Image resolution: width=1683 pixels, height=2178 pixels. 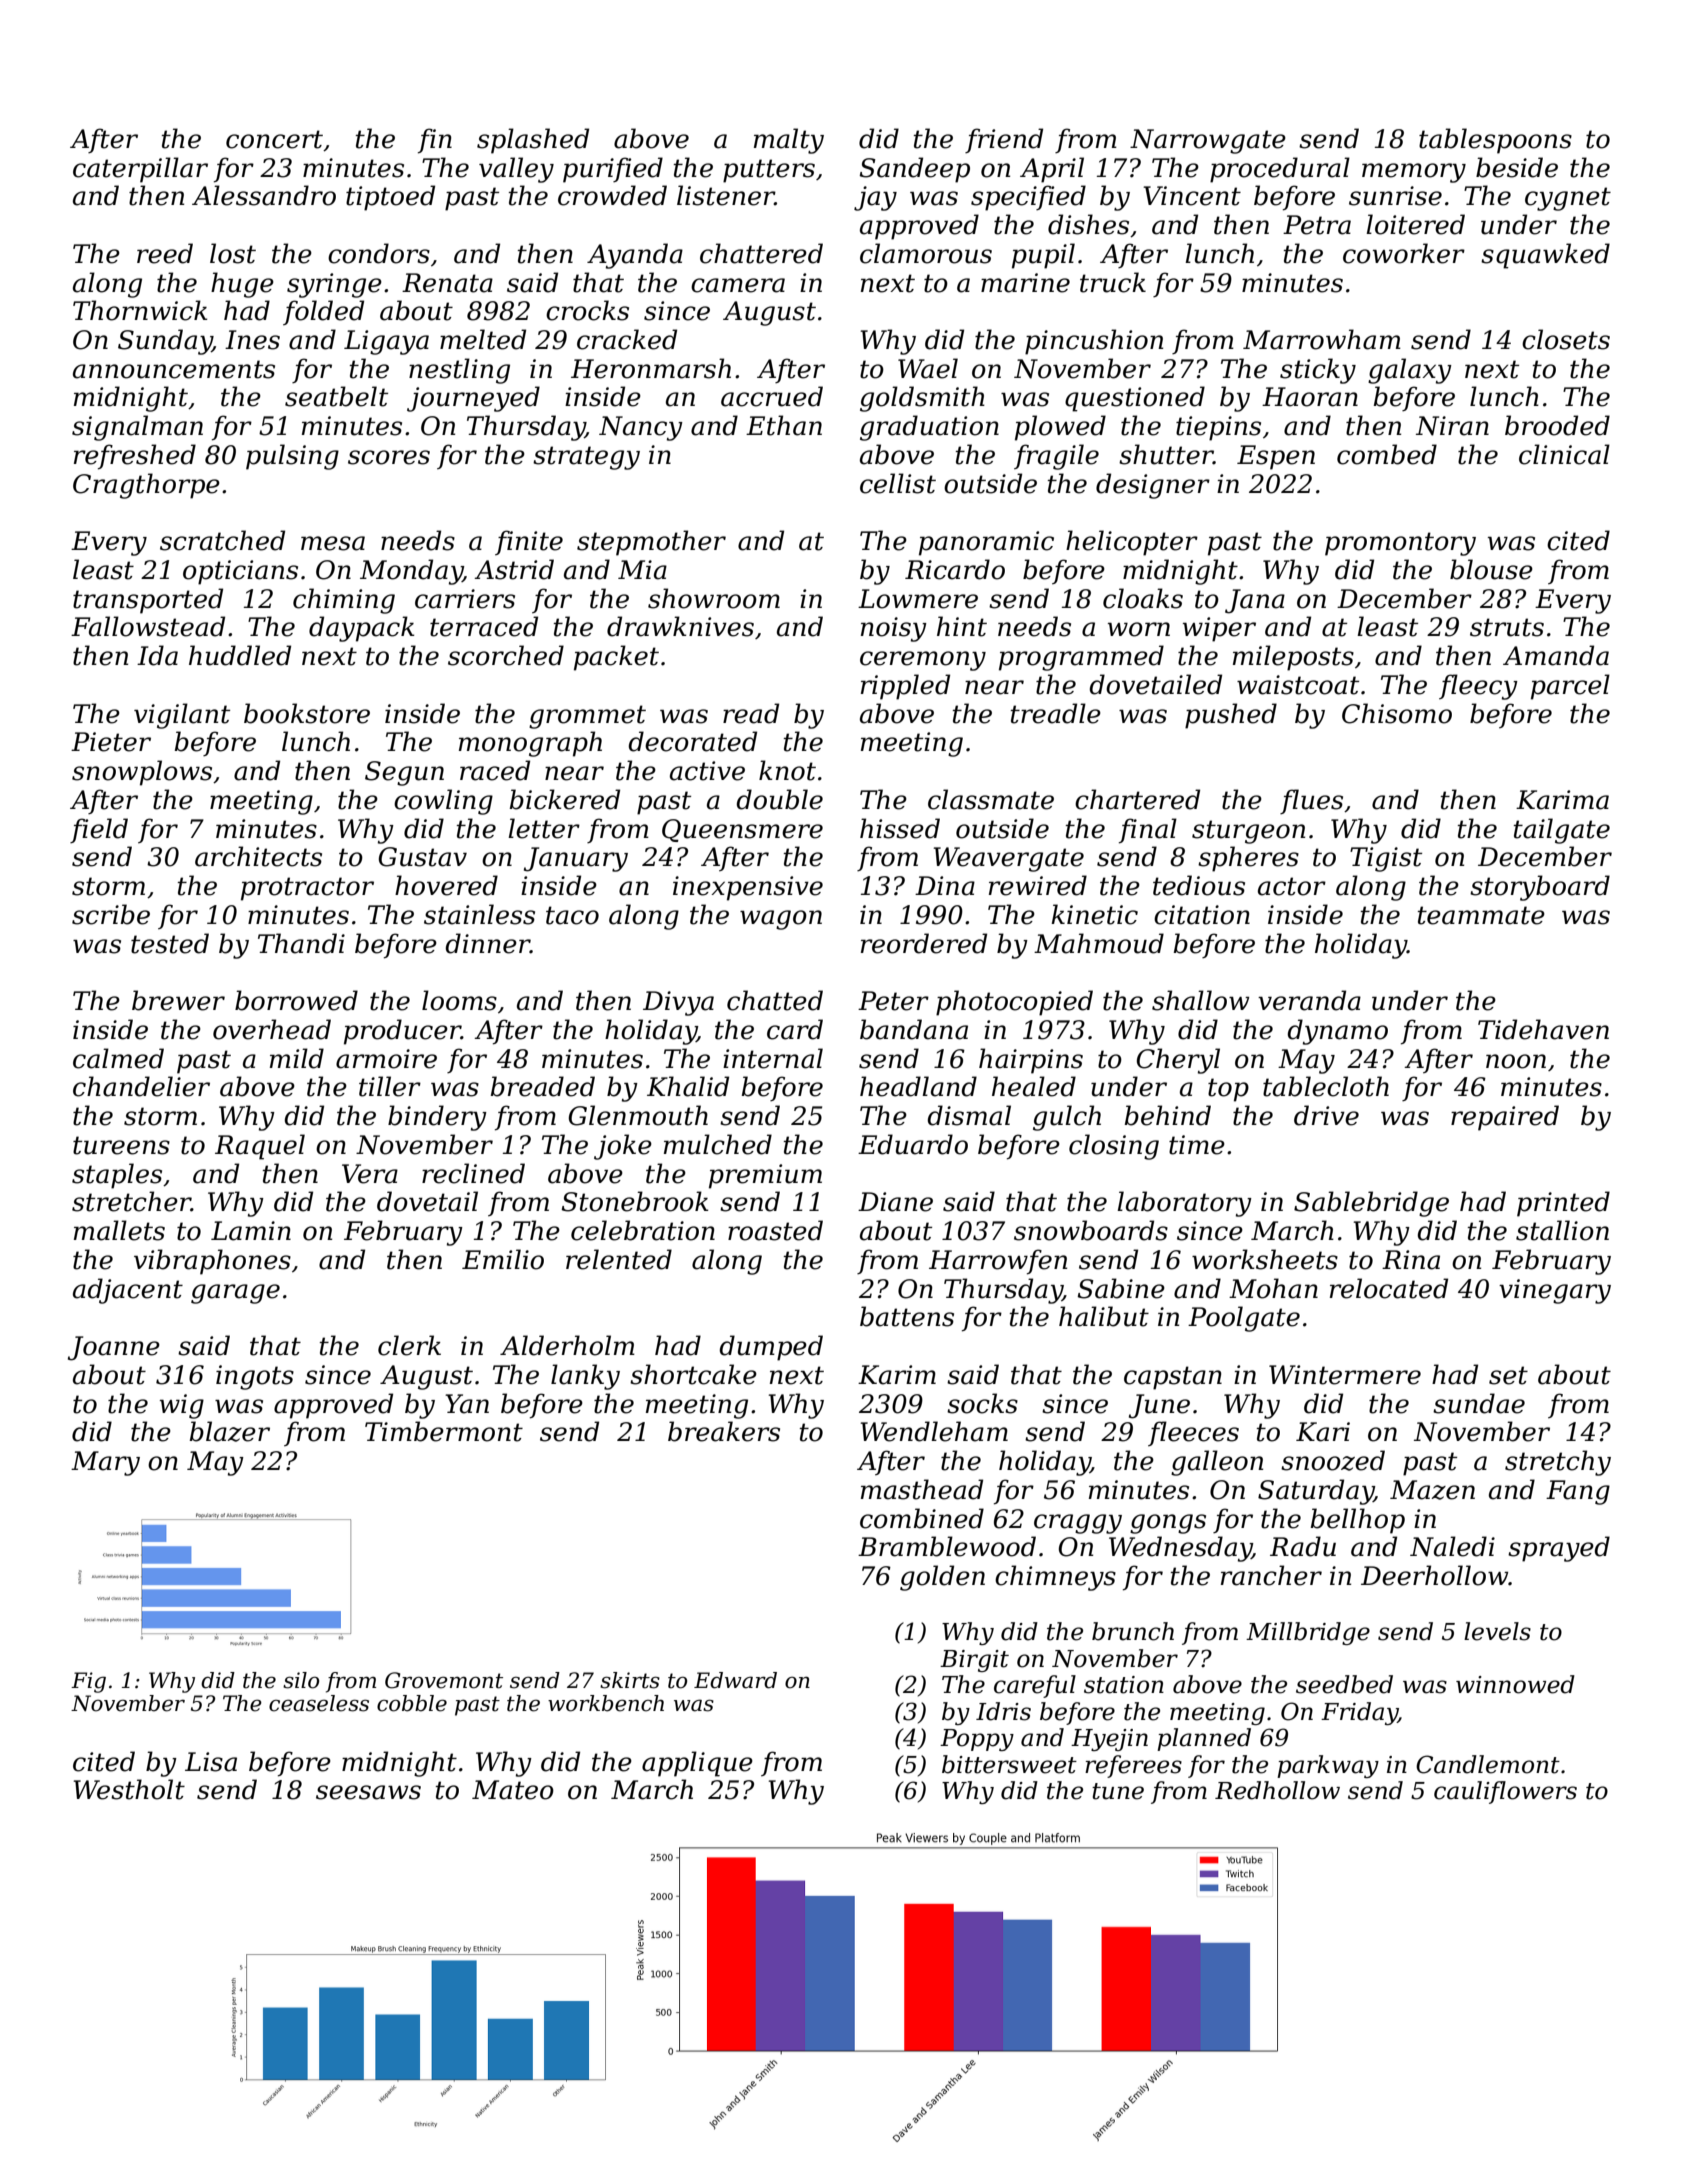 I want to click on vinegary, so click(x=1555, y=1291).
